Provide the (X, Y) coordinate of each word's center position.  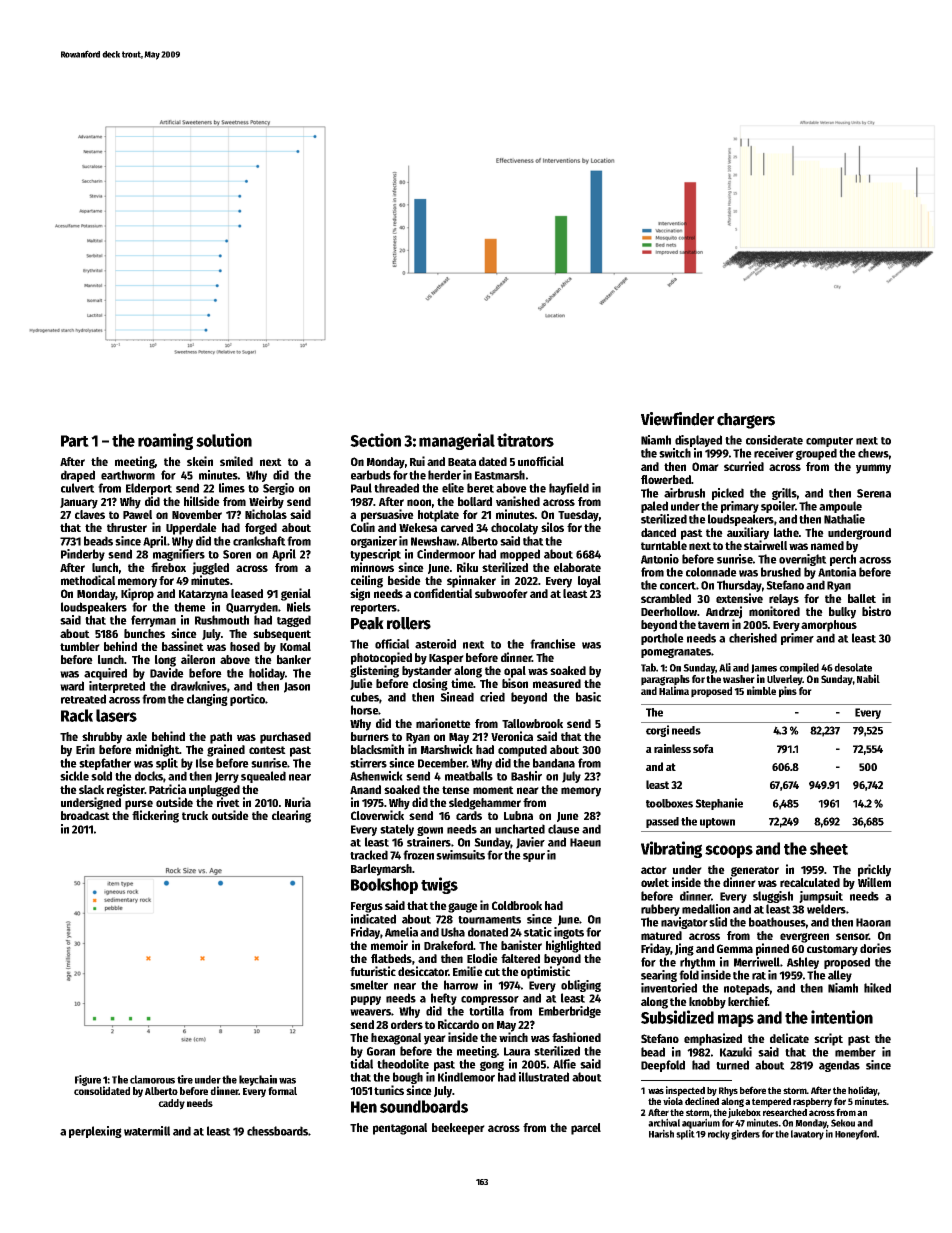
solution (224, 440)
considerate (774, 440)
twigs (439, 885)
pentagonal (400, 1129)
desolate (853, 667)
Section (375, 440)
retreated (83, 699)
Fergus (367, 907)
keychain (258, 1080)
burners (370, 736)
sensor (852, 936)
